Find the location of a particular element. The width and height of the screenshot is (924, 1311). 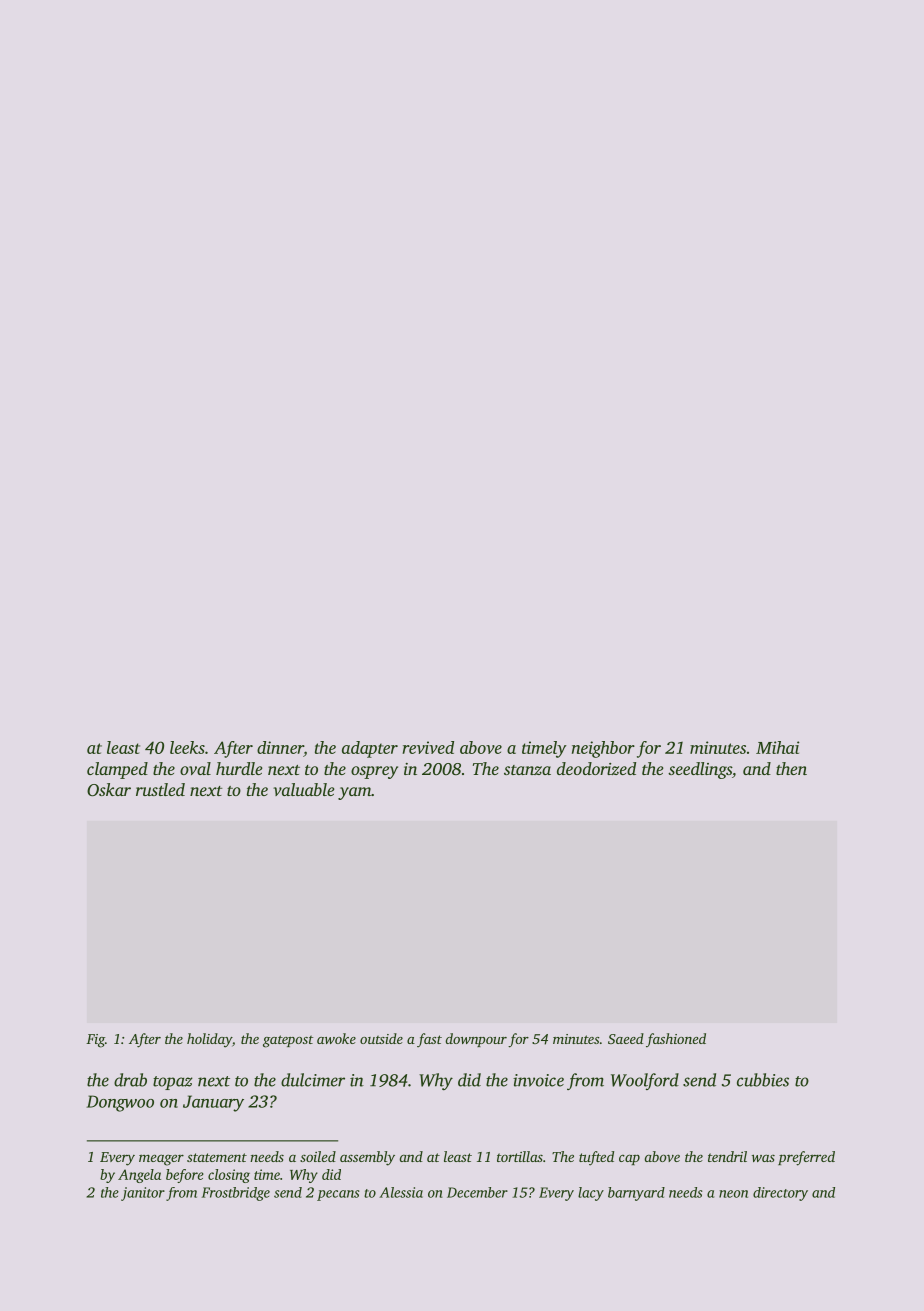

dulcimer is located at coordinates (313, 1080).
